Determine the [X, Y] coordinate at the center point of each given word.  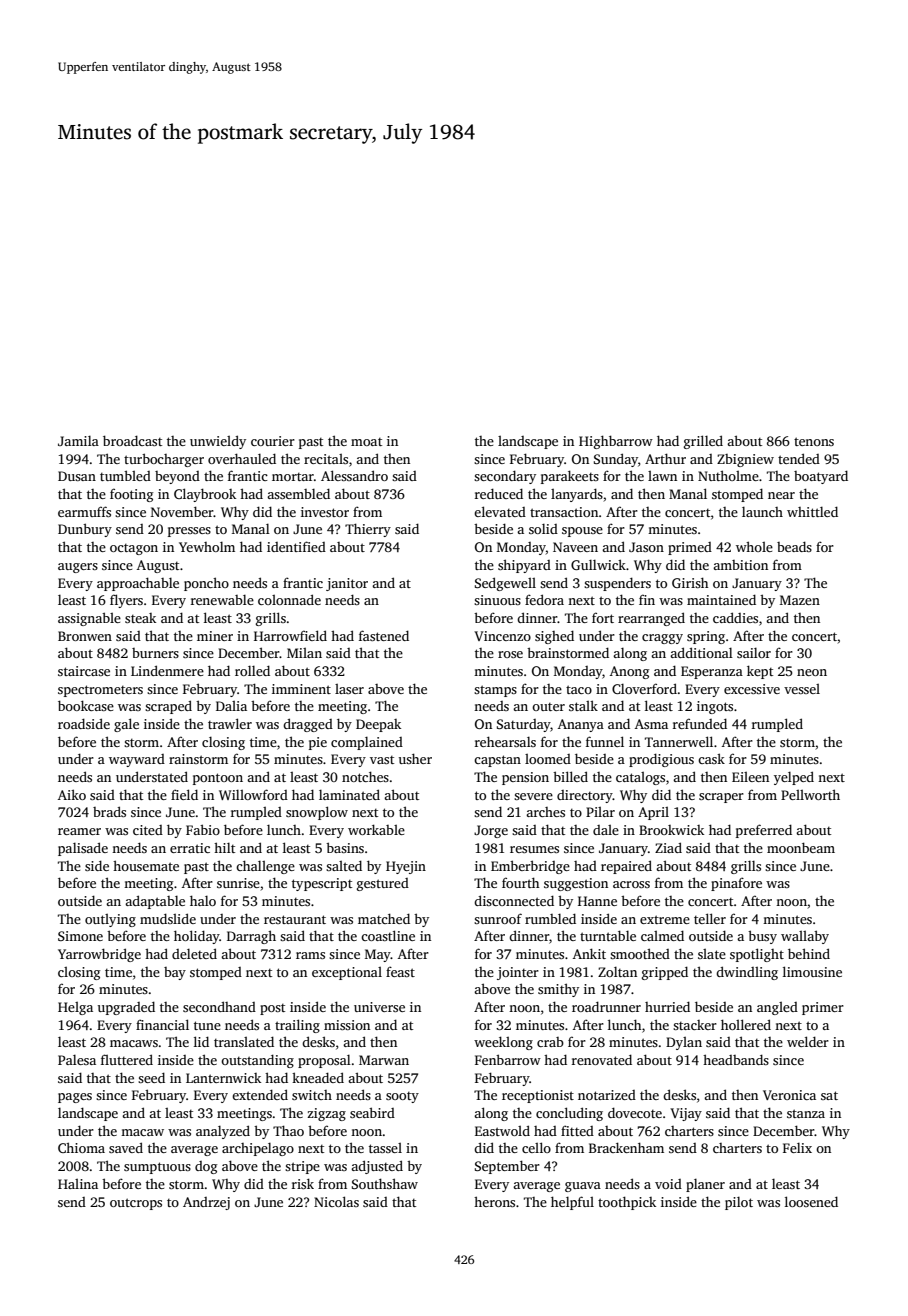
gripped [665, 973]
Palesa [77, 1060]
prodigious [661, 760]
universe [379, 1007]
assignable [89, 619]
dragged [308, 725]
